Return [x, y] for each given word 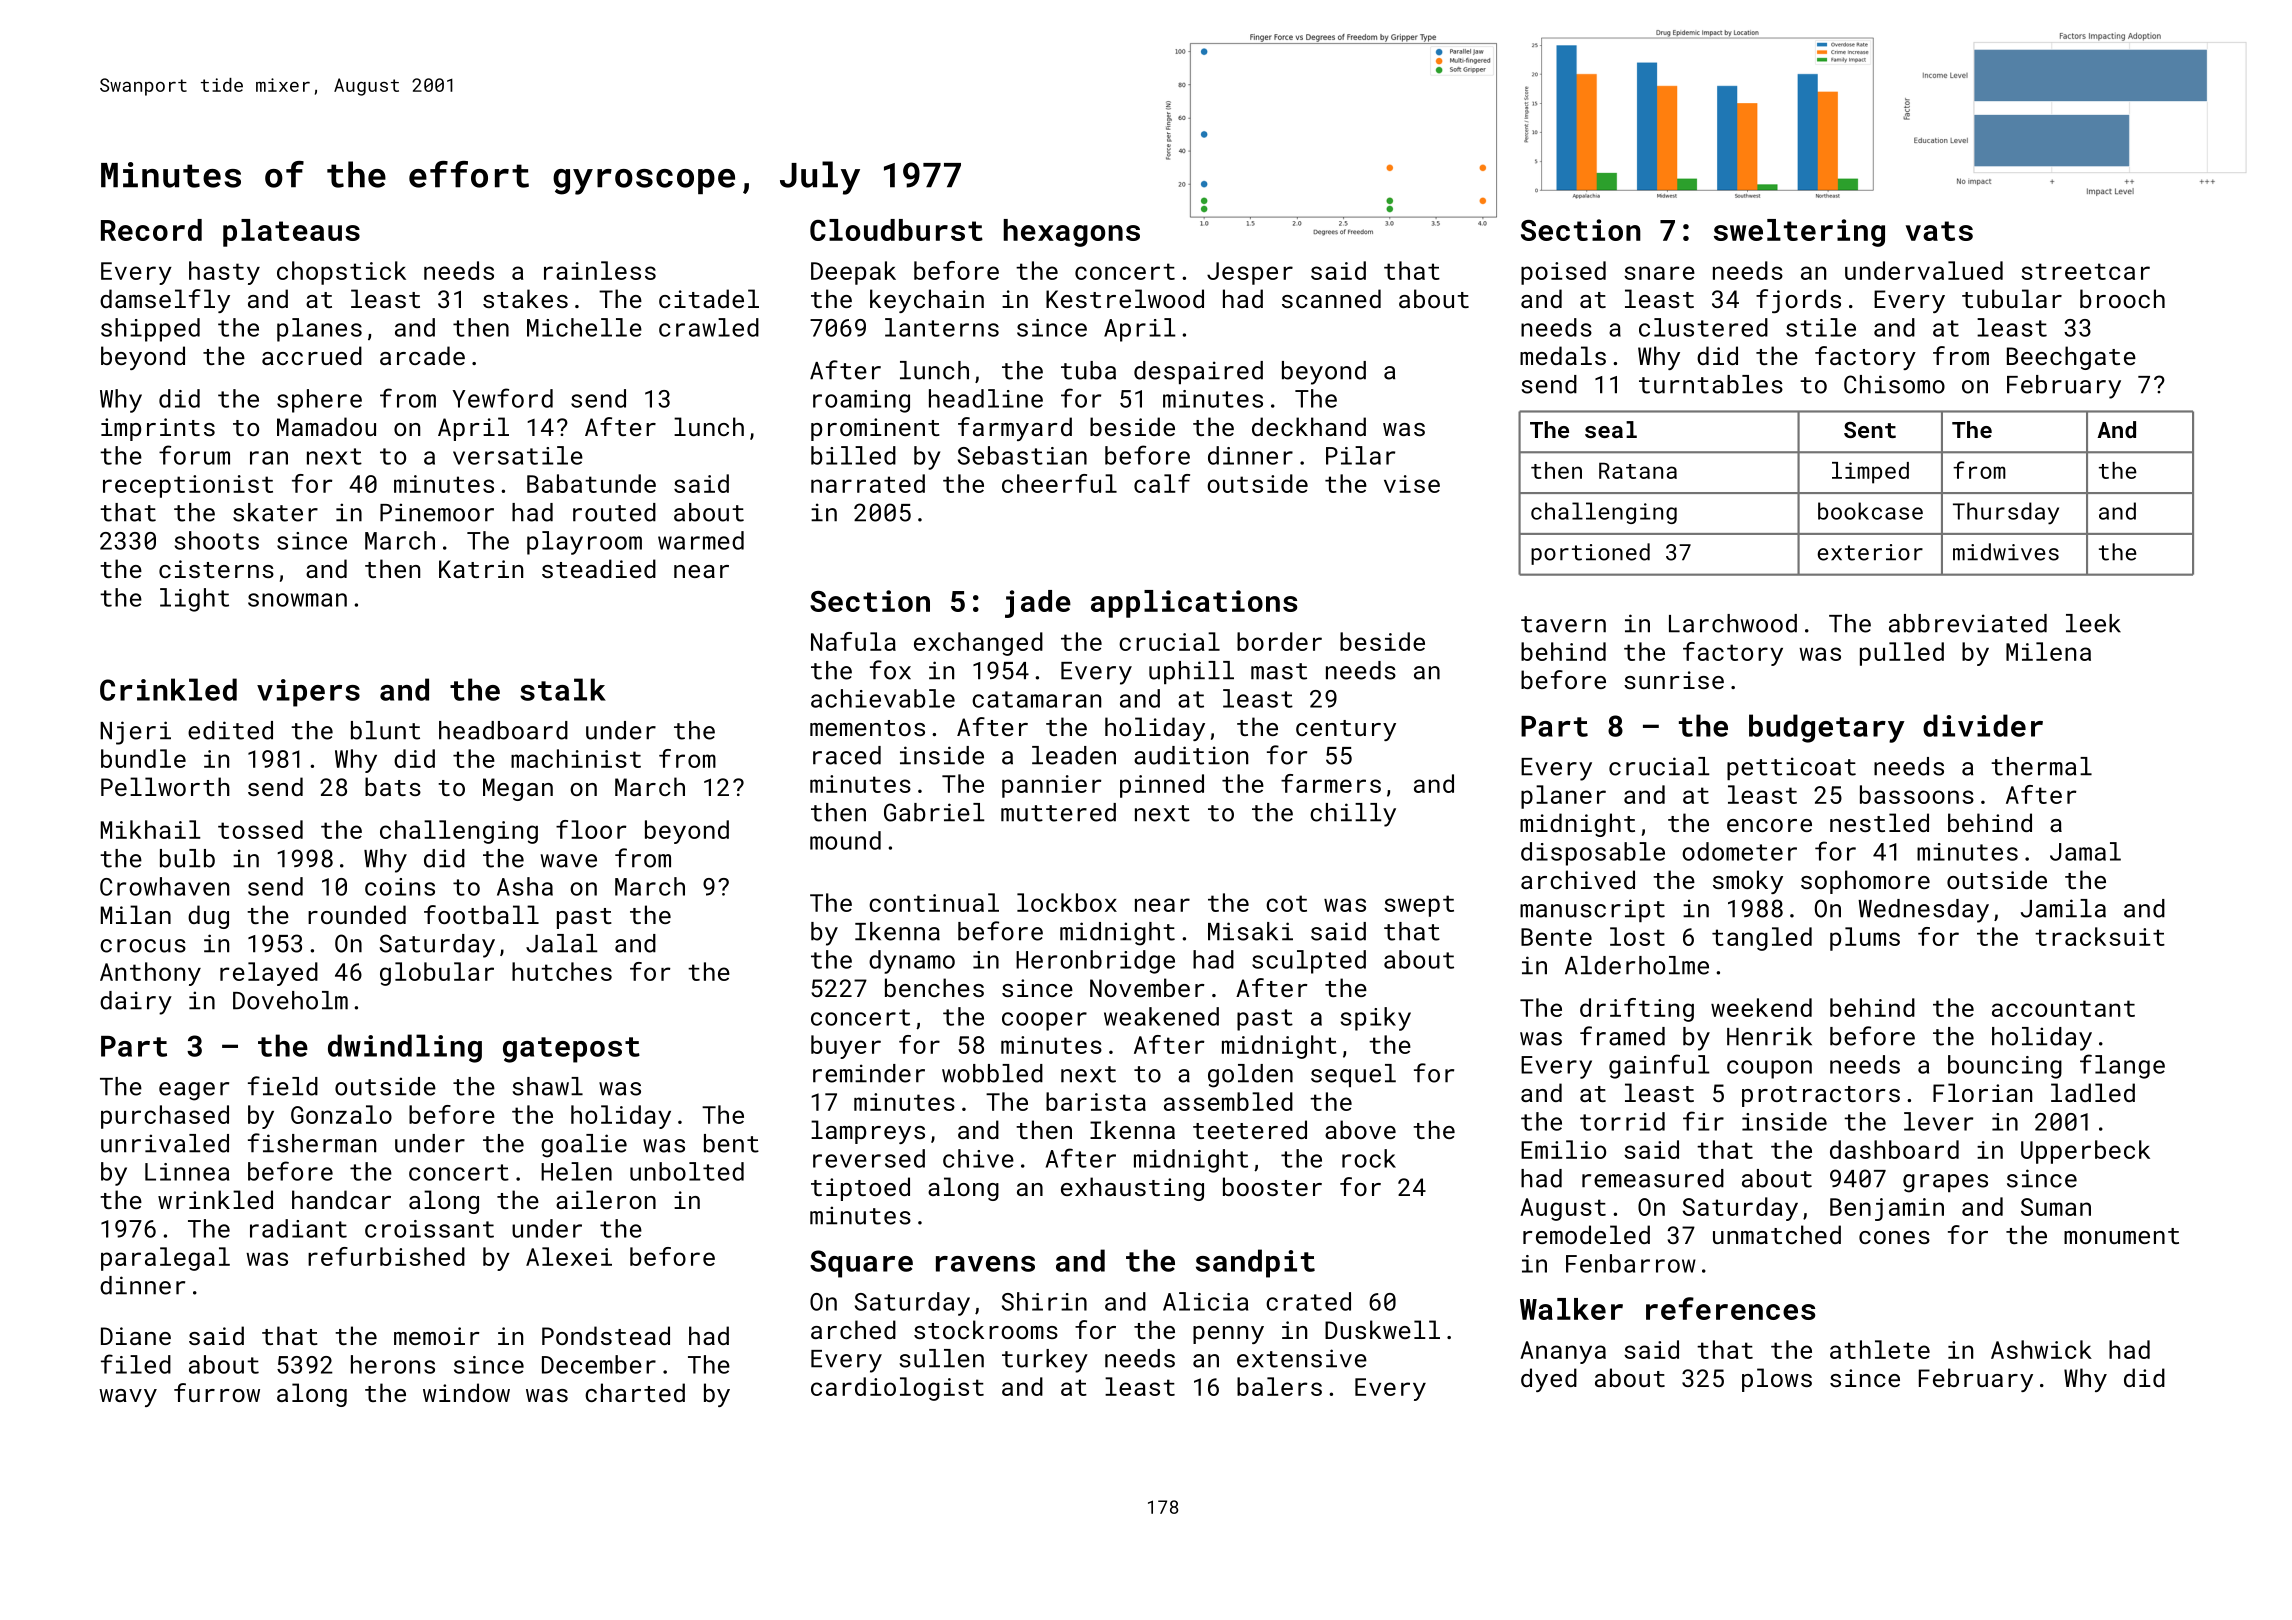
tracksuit [2100, 936]
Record [151, 230]
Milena [2048, 651]
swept [1419, 906]
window [466, 1392]
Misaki [1250, 931]
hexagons [1072, 233]
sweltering [1799, 233]
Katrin [481, 569]
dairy [136, 1003]
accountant [2063, 1008]
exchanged [978, 644]
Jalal [562, 943]
